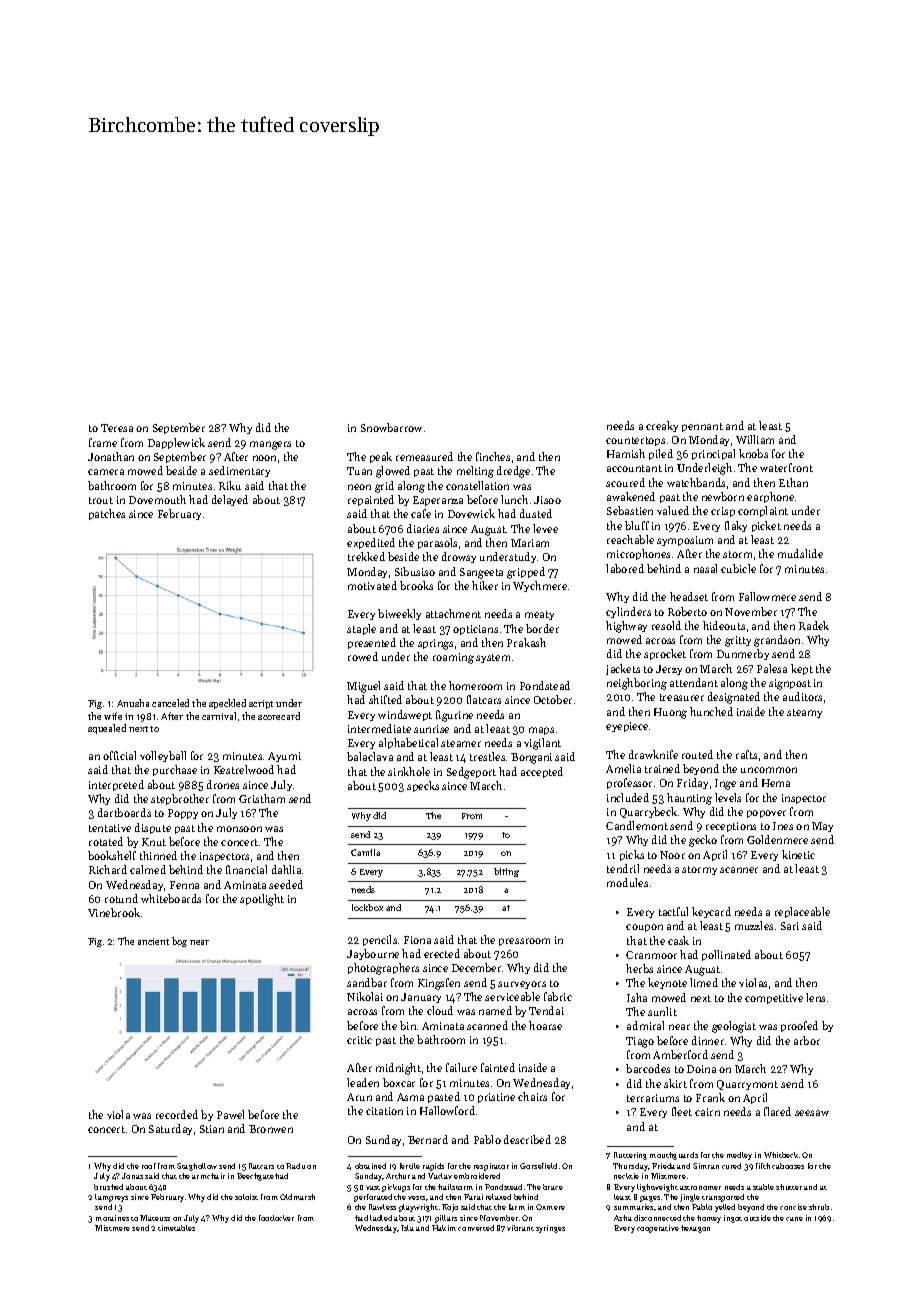 This screenshot has width=924, height=1308. What do you see at coordinates (498, 1197) in the screenshot?
I see `relaxed` at bounding box center [498, 1197].
